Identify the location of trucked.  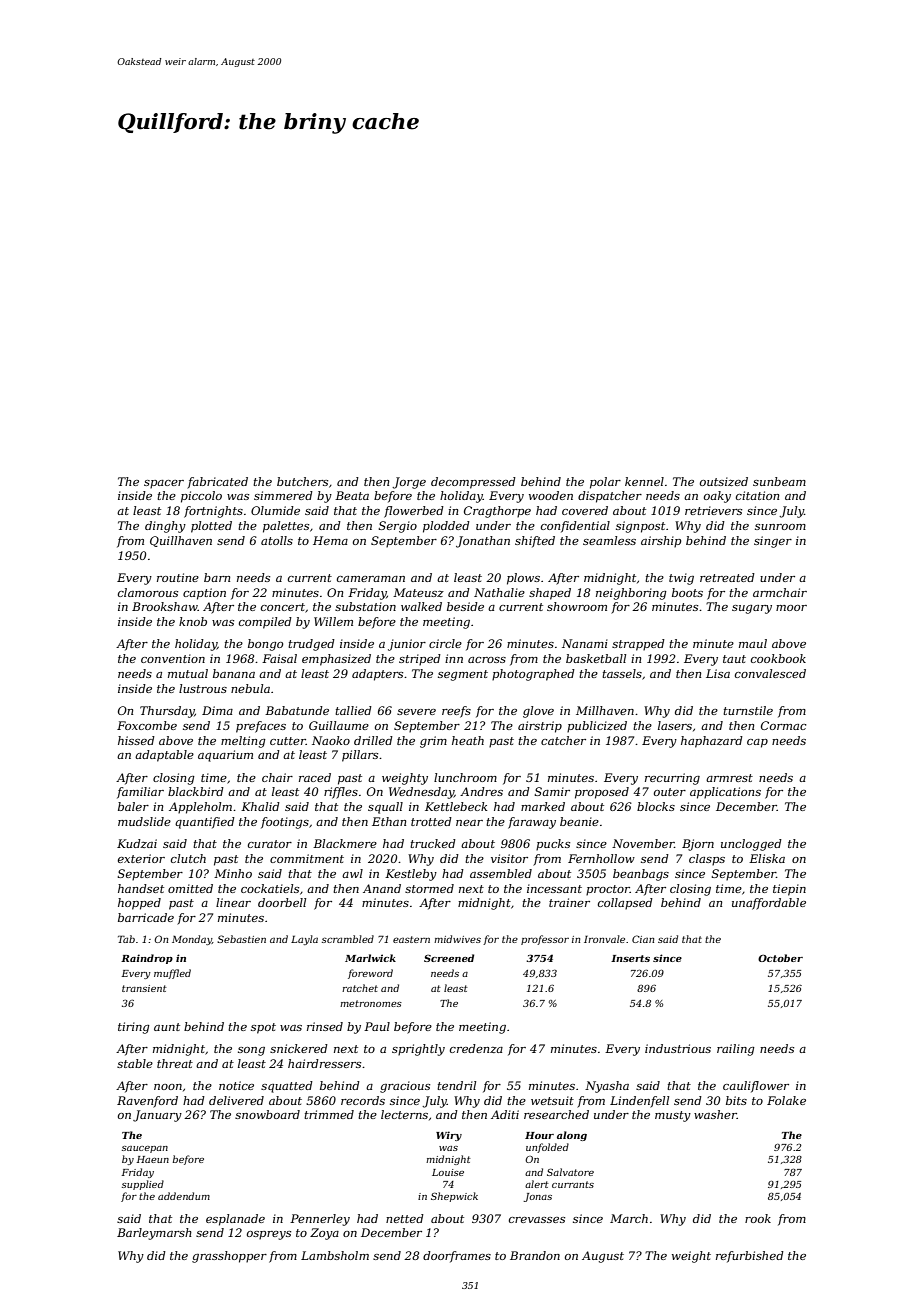
(433, 843).
